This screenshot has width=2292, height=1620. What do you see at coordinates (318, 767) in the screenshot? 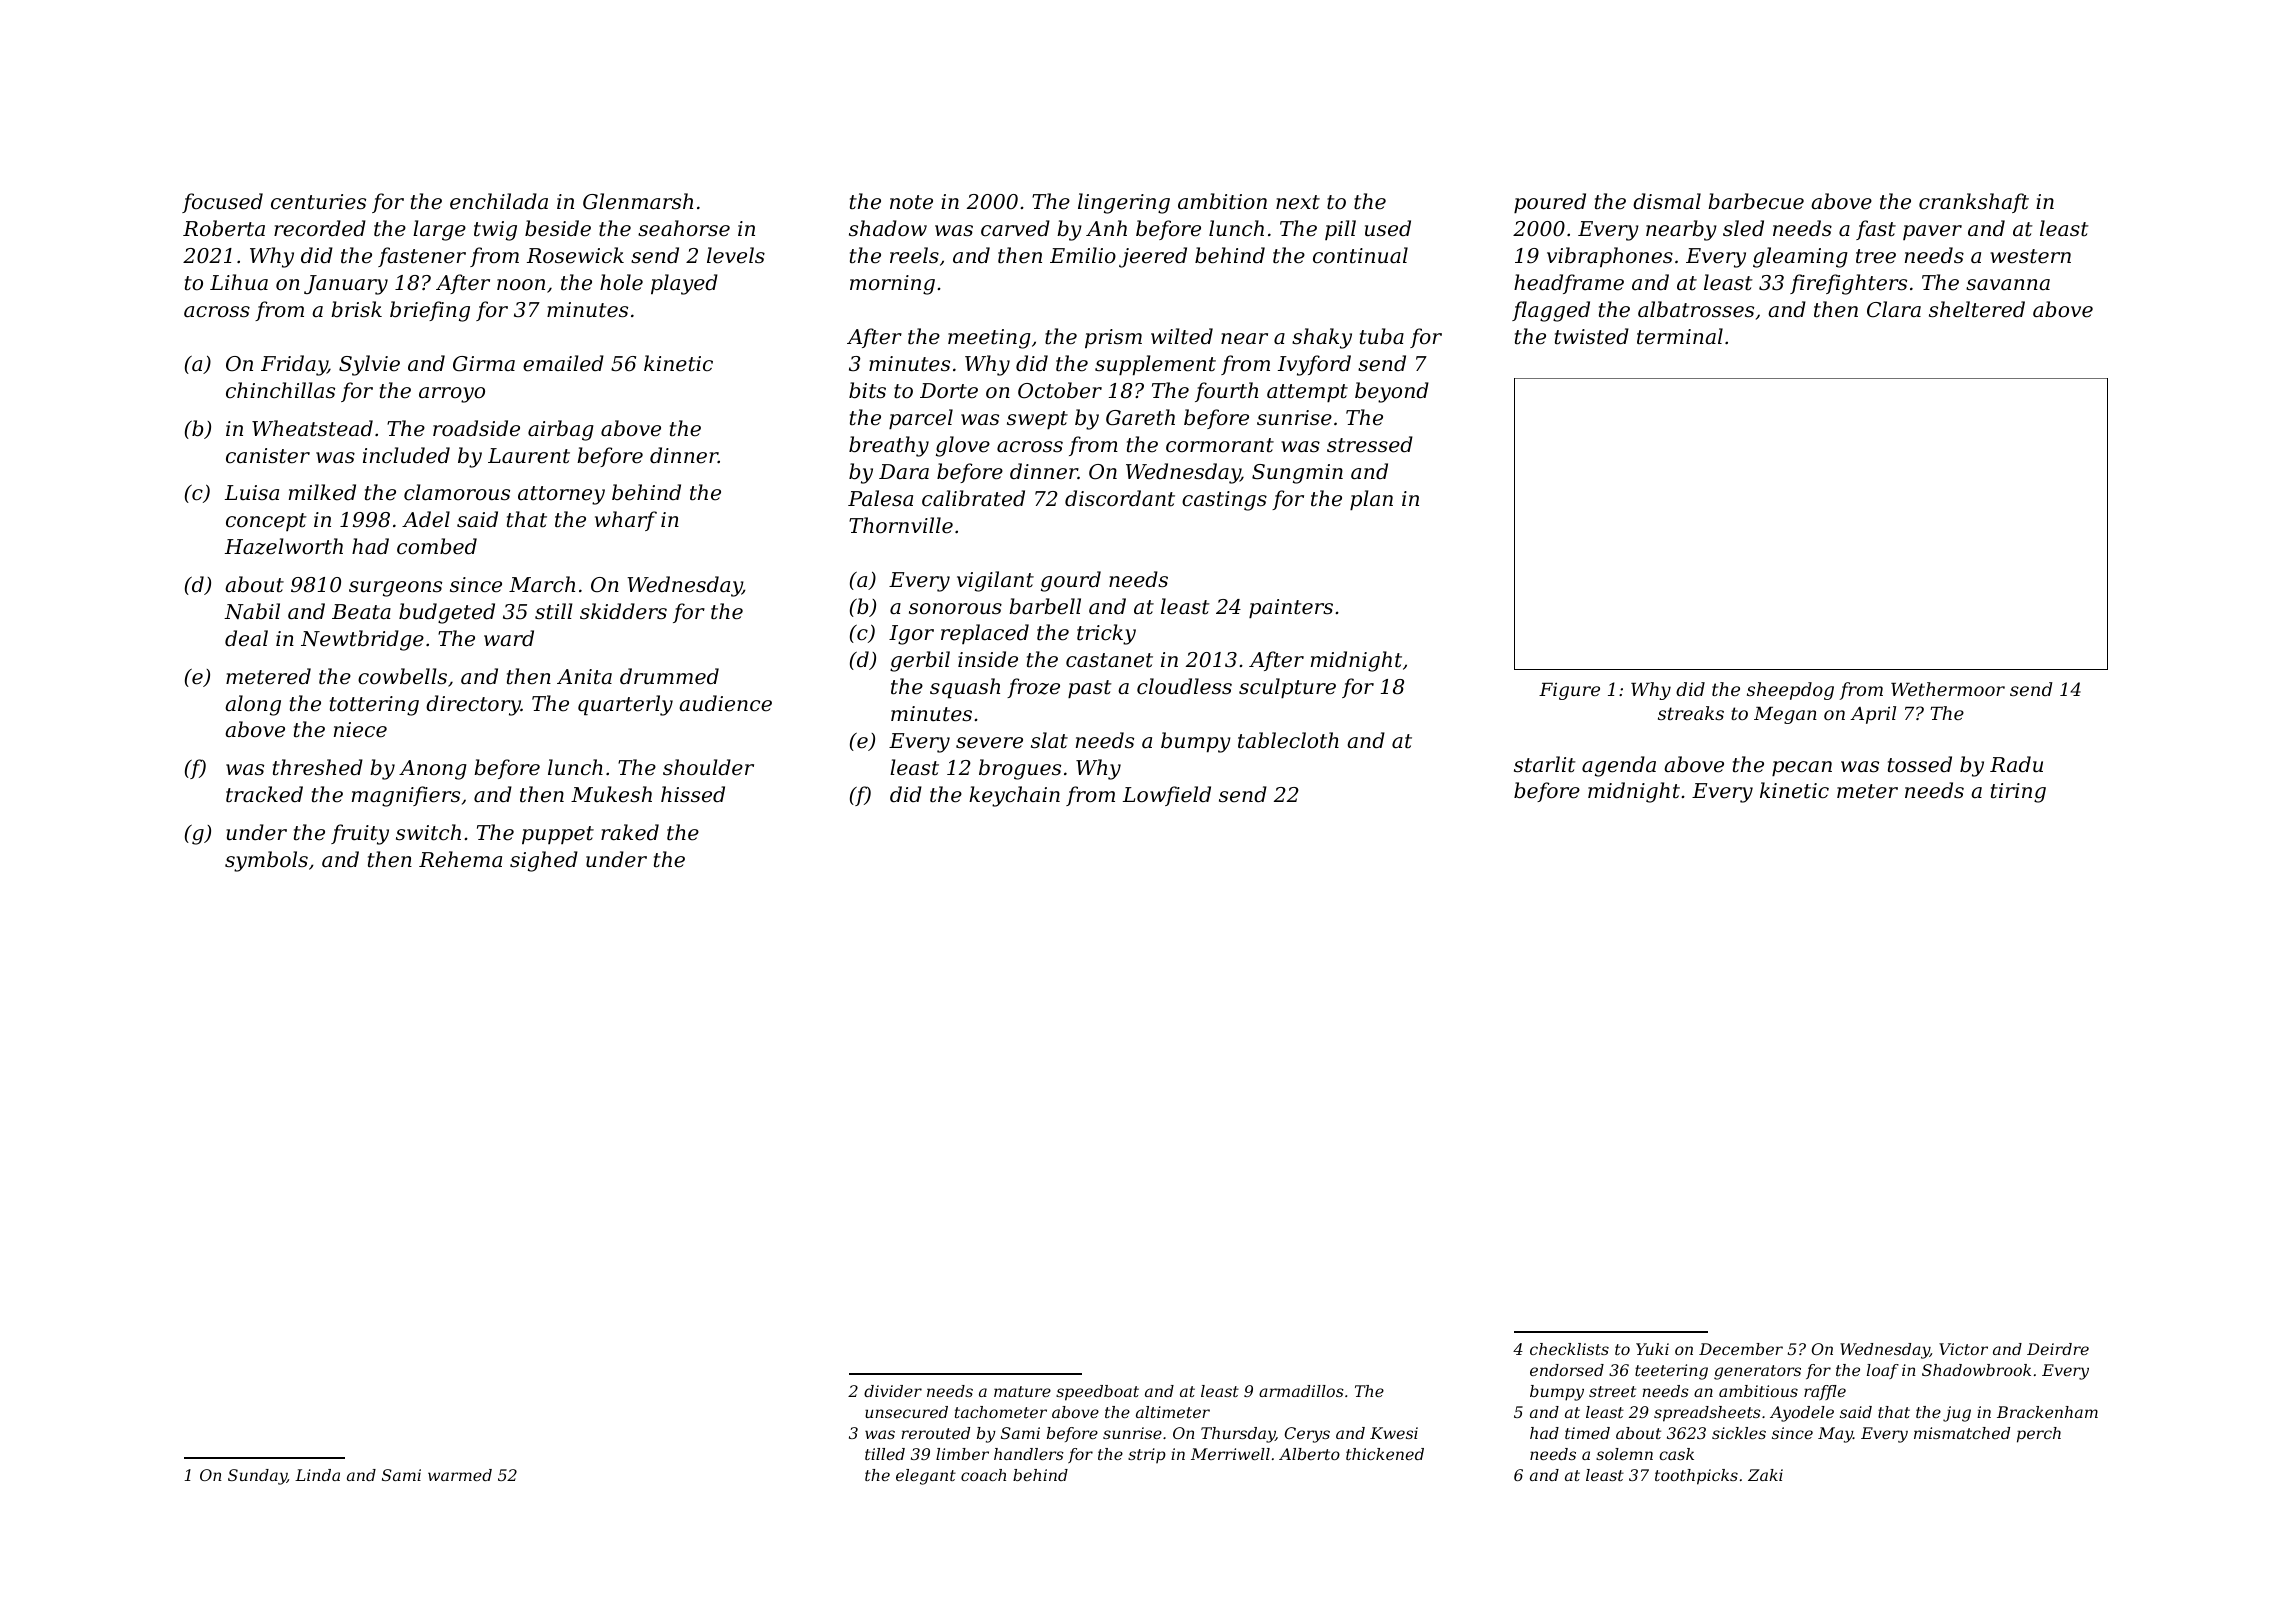
I see `threshed` at bounding box center [318, 767].
